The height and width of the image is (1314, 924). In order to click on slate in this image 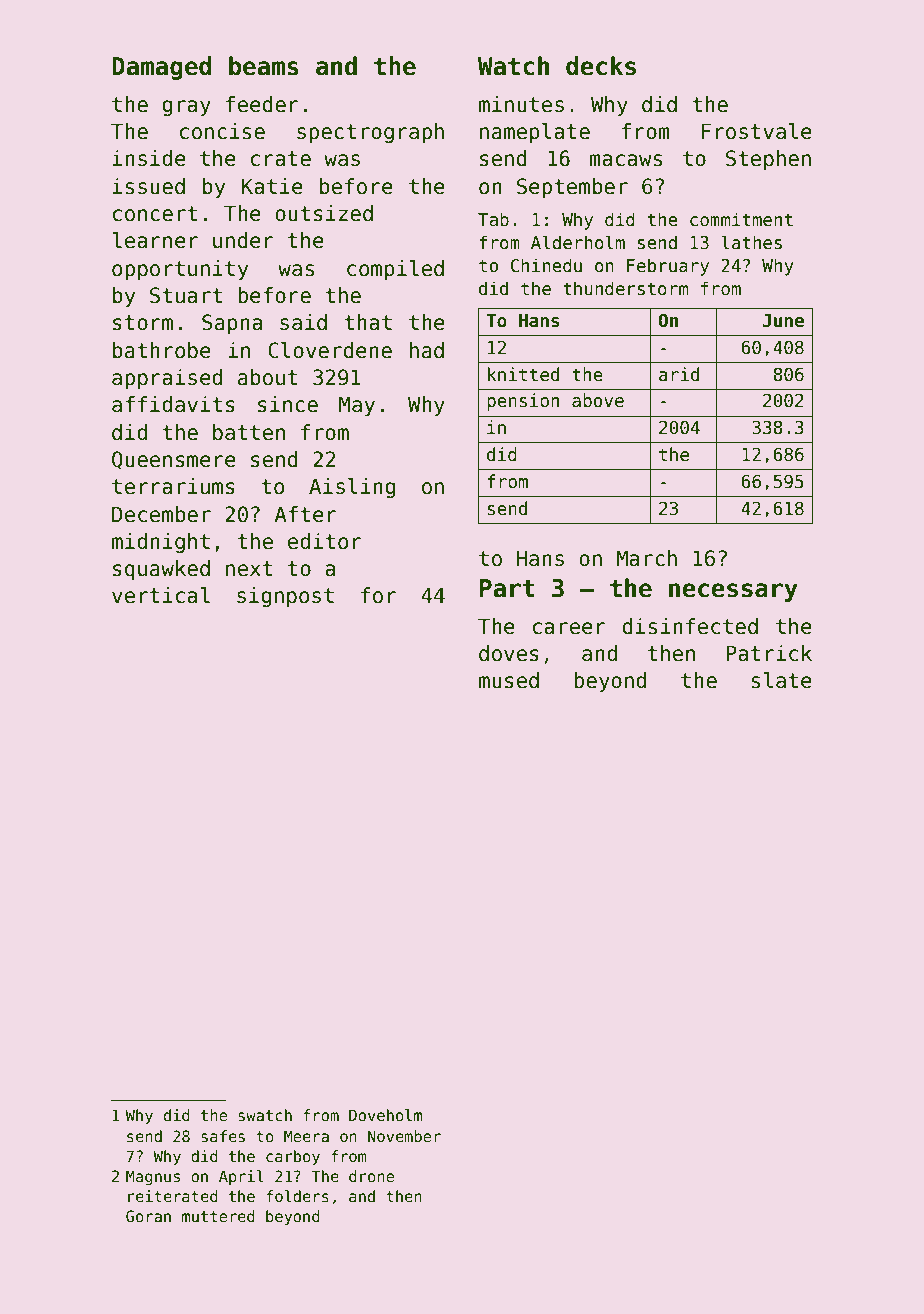, I will do `click(781, 680)`.
